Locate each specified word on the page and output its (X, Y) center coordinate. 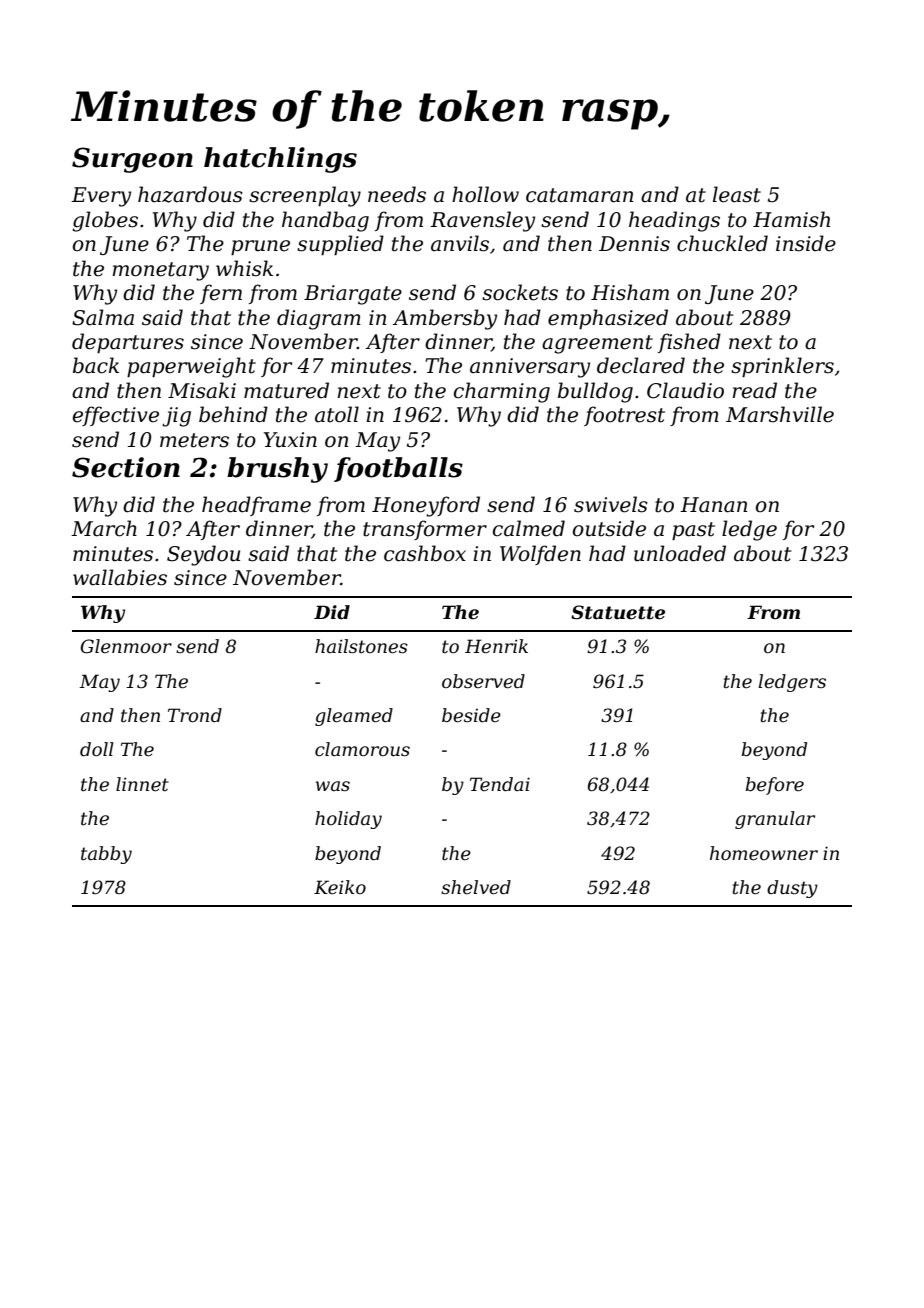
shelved (476, 887)
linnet (142, 784)
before (775, 786)
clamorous (362, 749)
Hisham (630, 292)
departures (128, 343)
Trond (195, 715)
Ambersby (445, 319)
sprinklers (782, 367)
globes (105, 221)
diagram (319, 319)
